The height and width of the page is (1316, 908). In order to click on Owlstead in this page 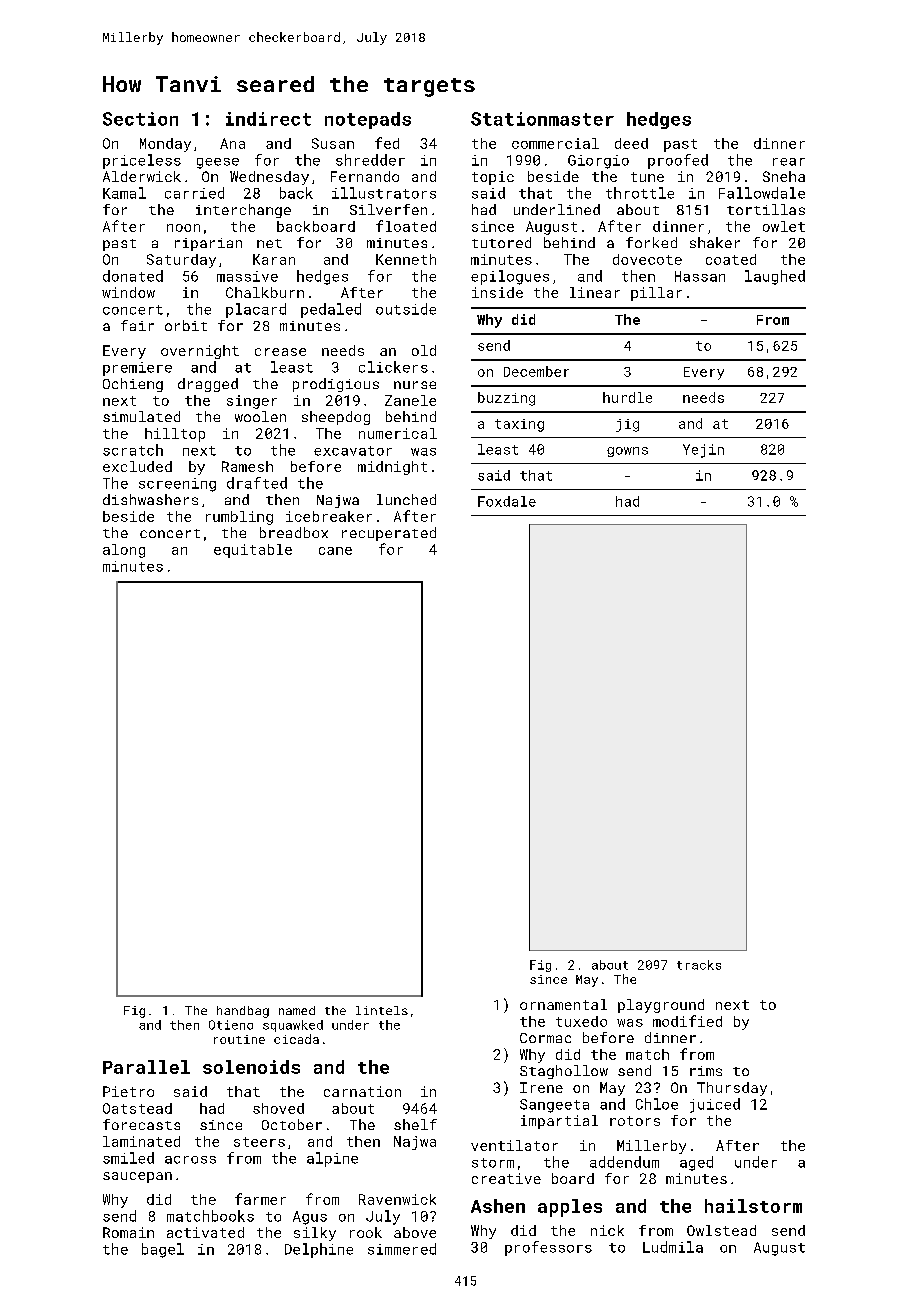, I will do `click(721, 1230)`.
